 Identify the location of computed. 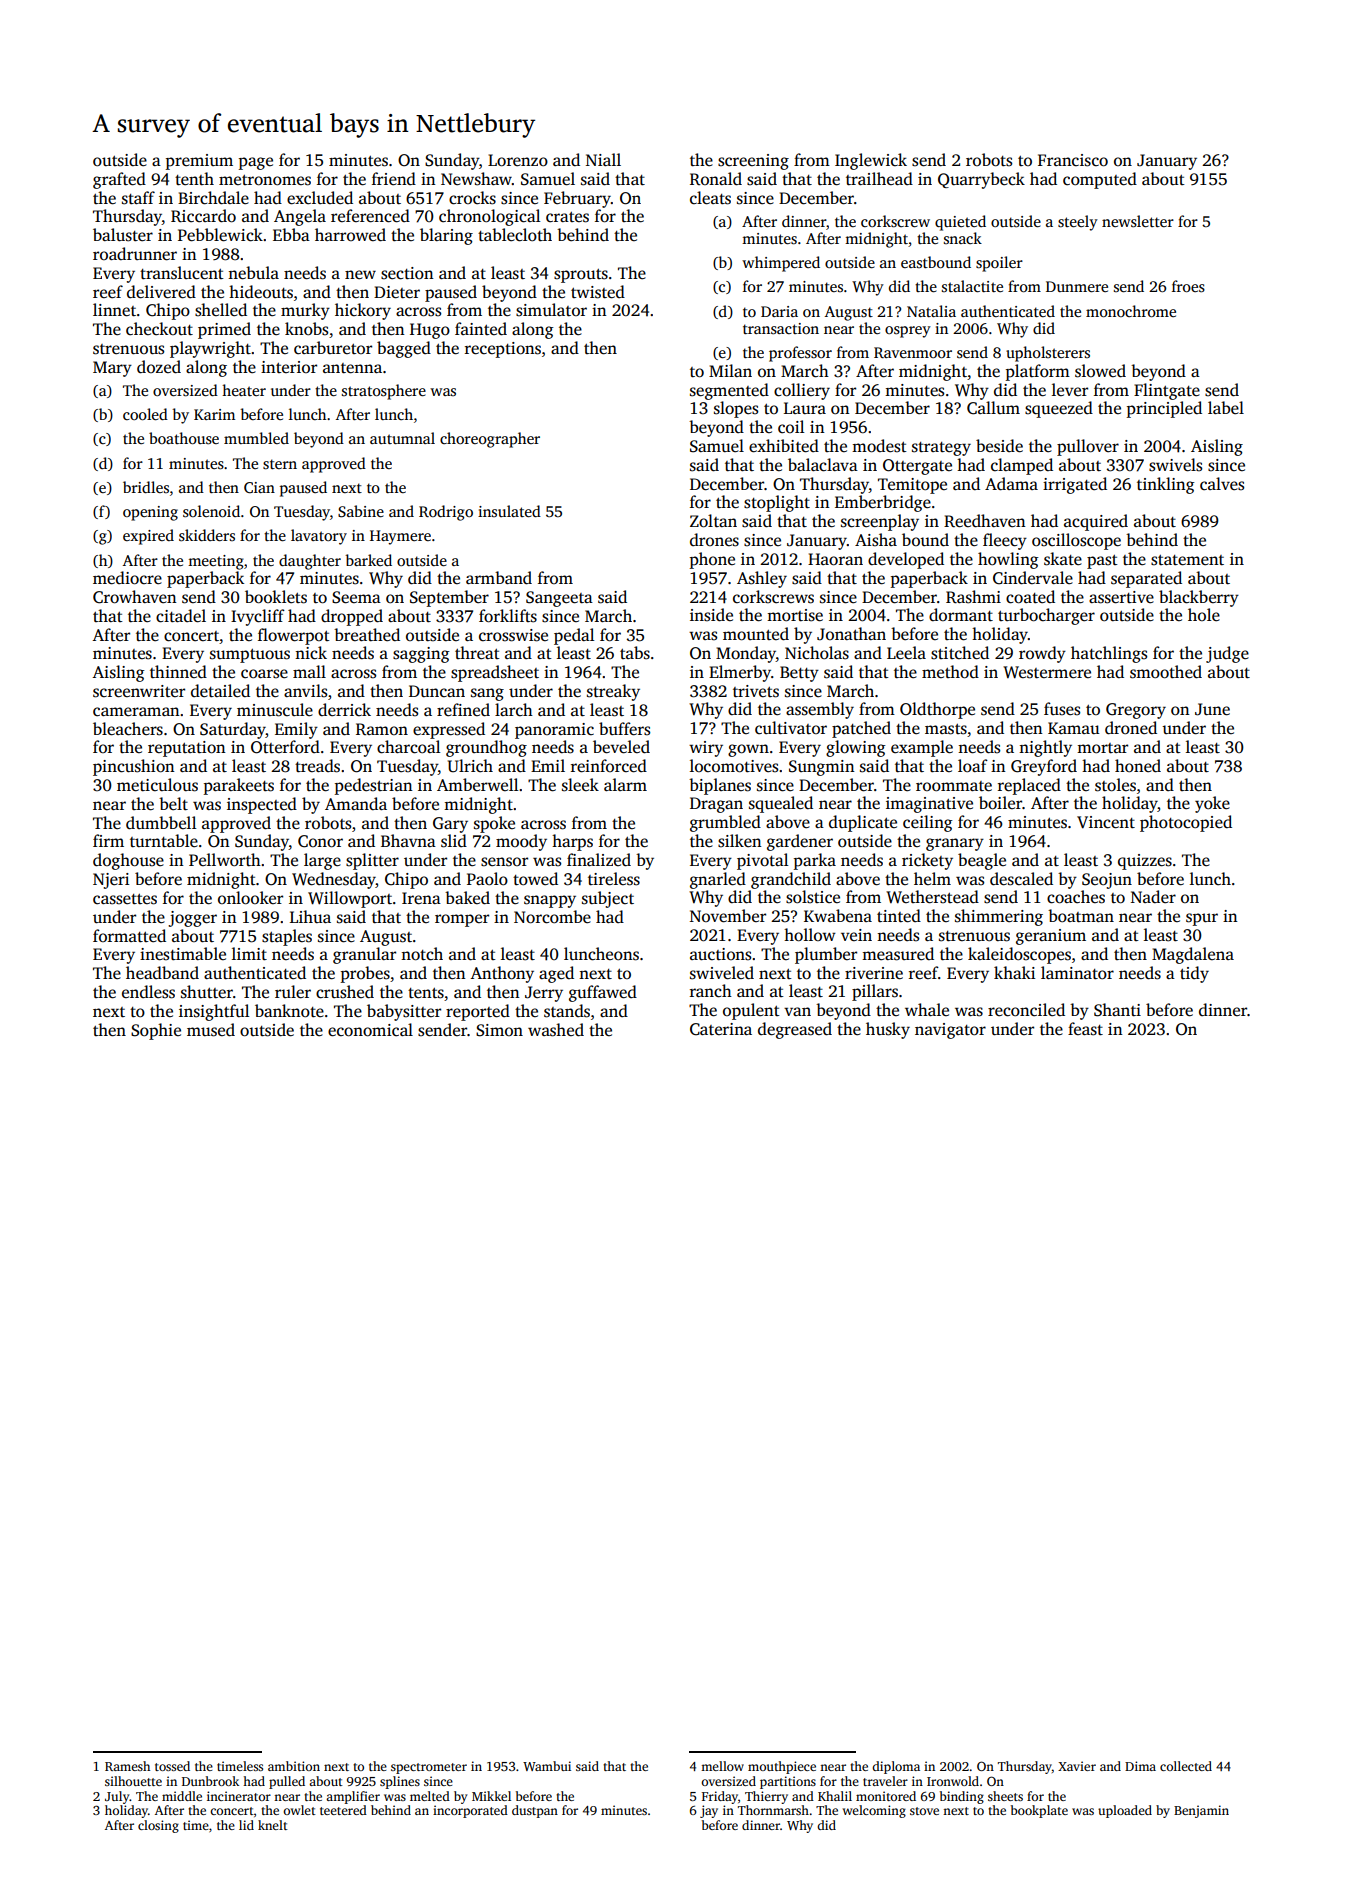
(1100, 180).
